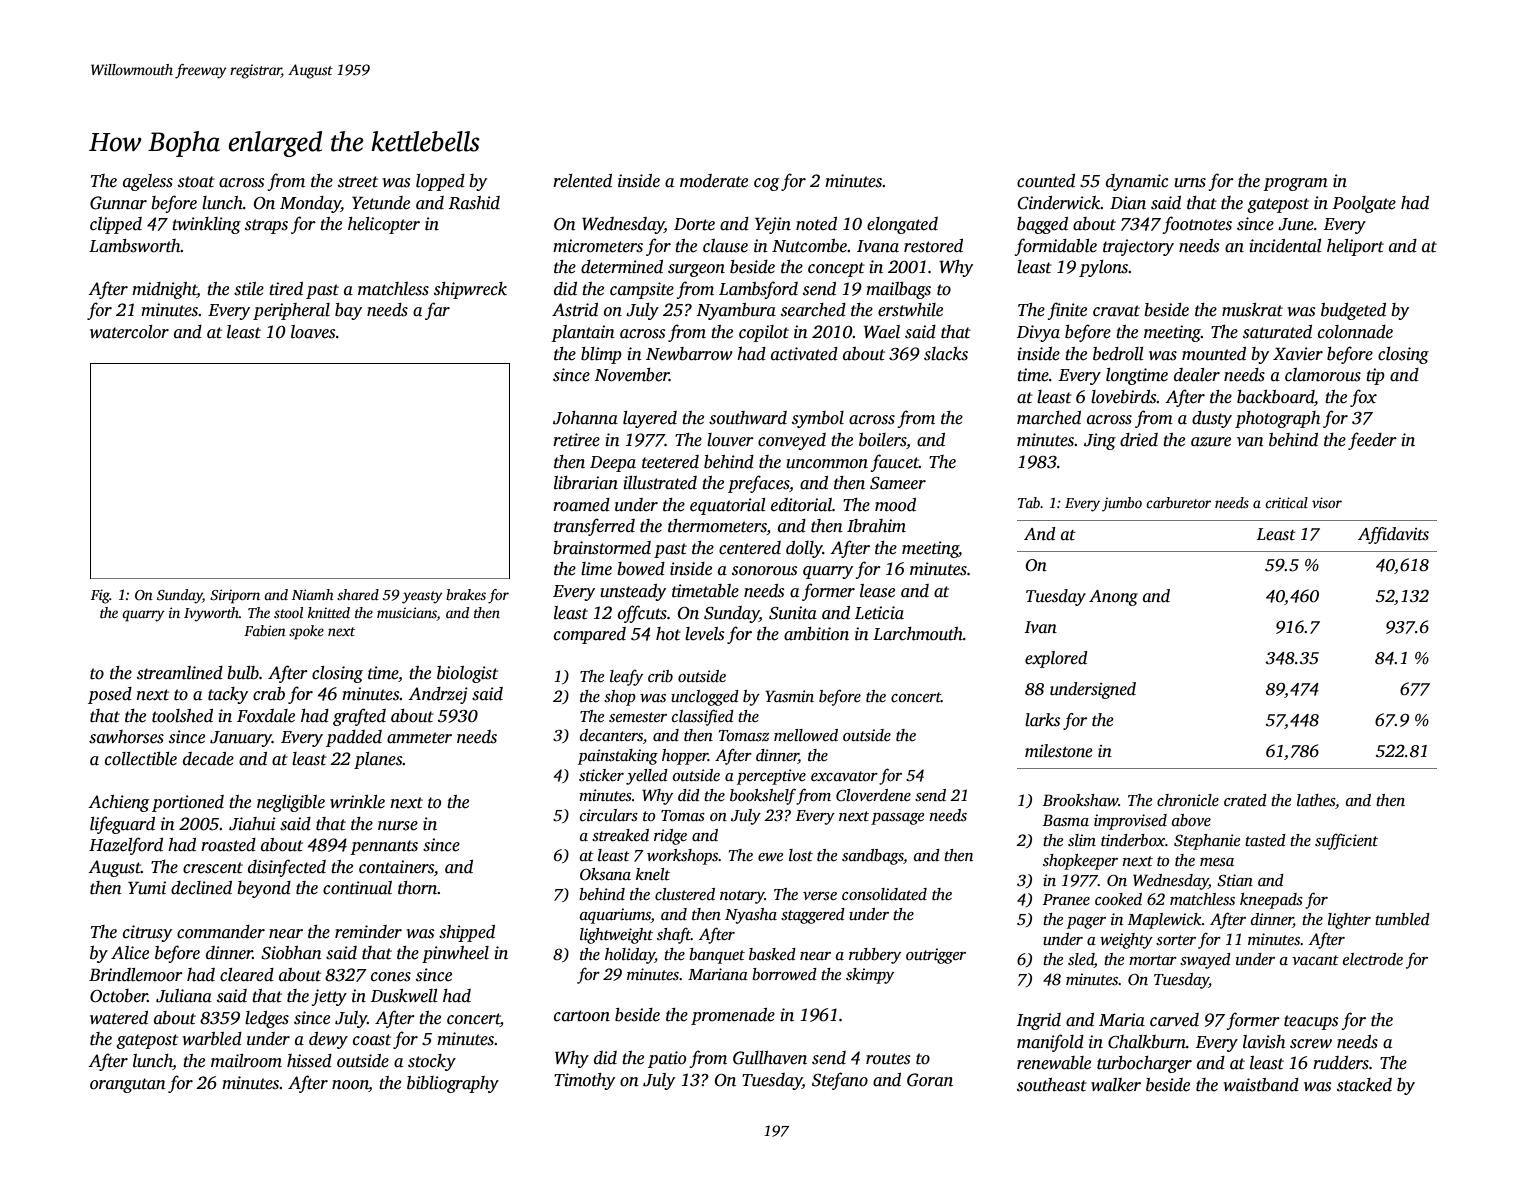  I want to click on urns, so click(1190, 183).
